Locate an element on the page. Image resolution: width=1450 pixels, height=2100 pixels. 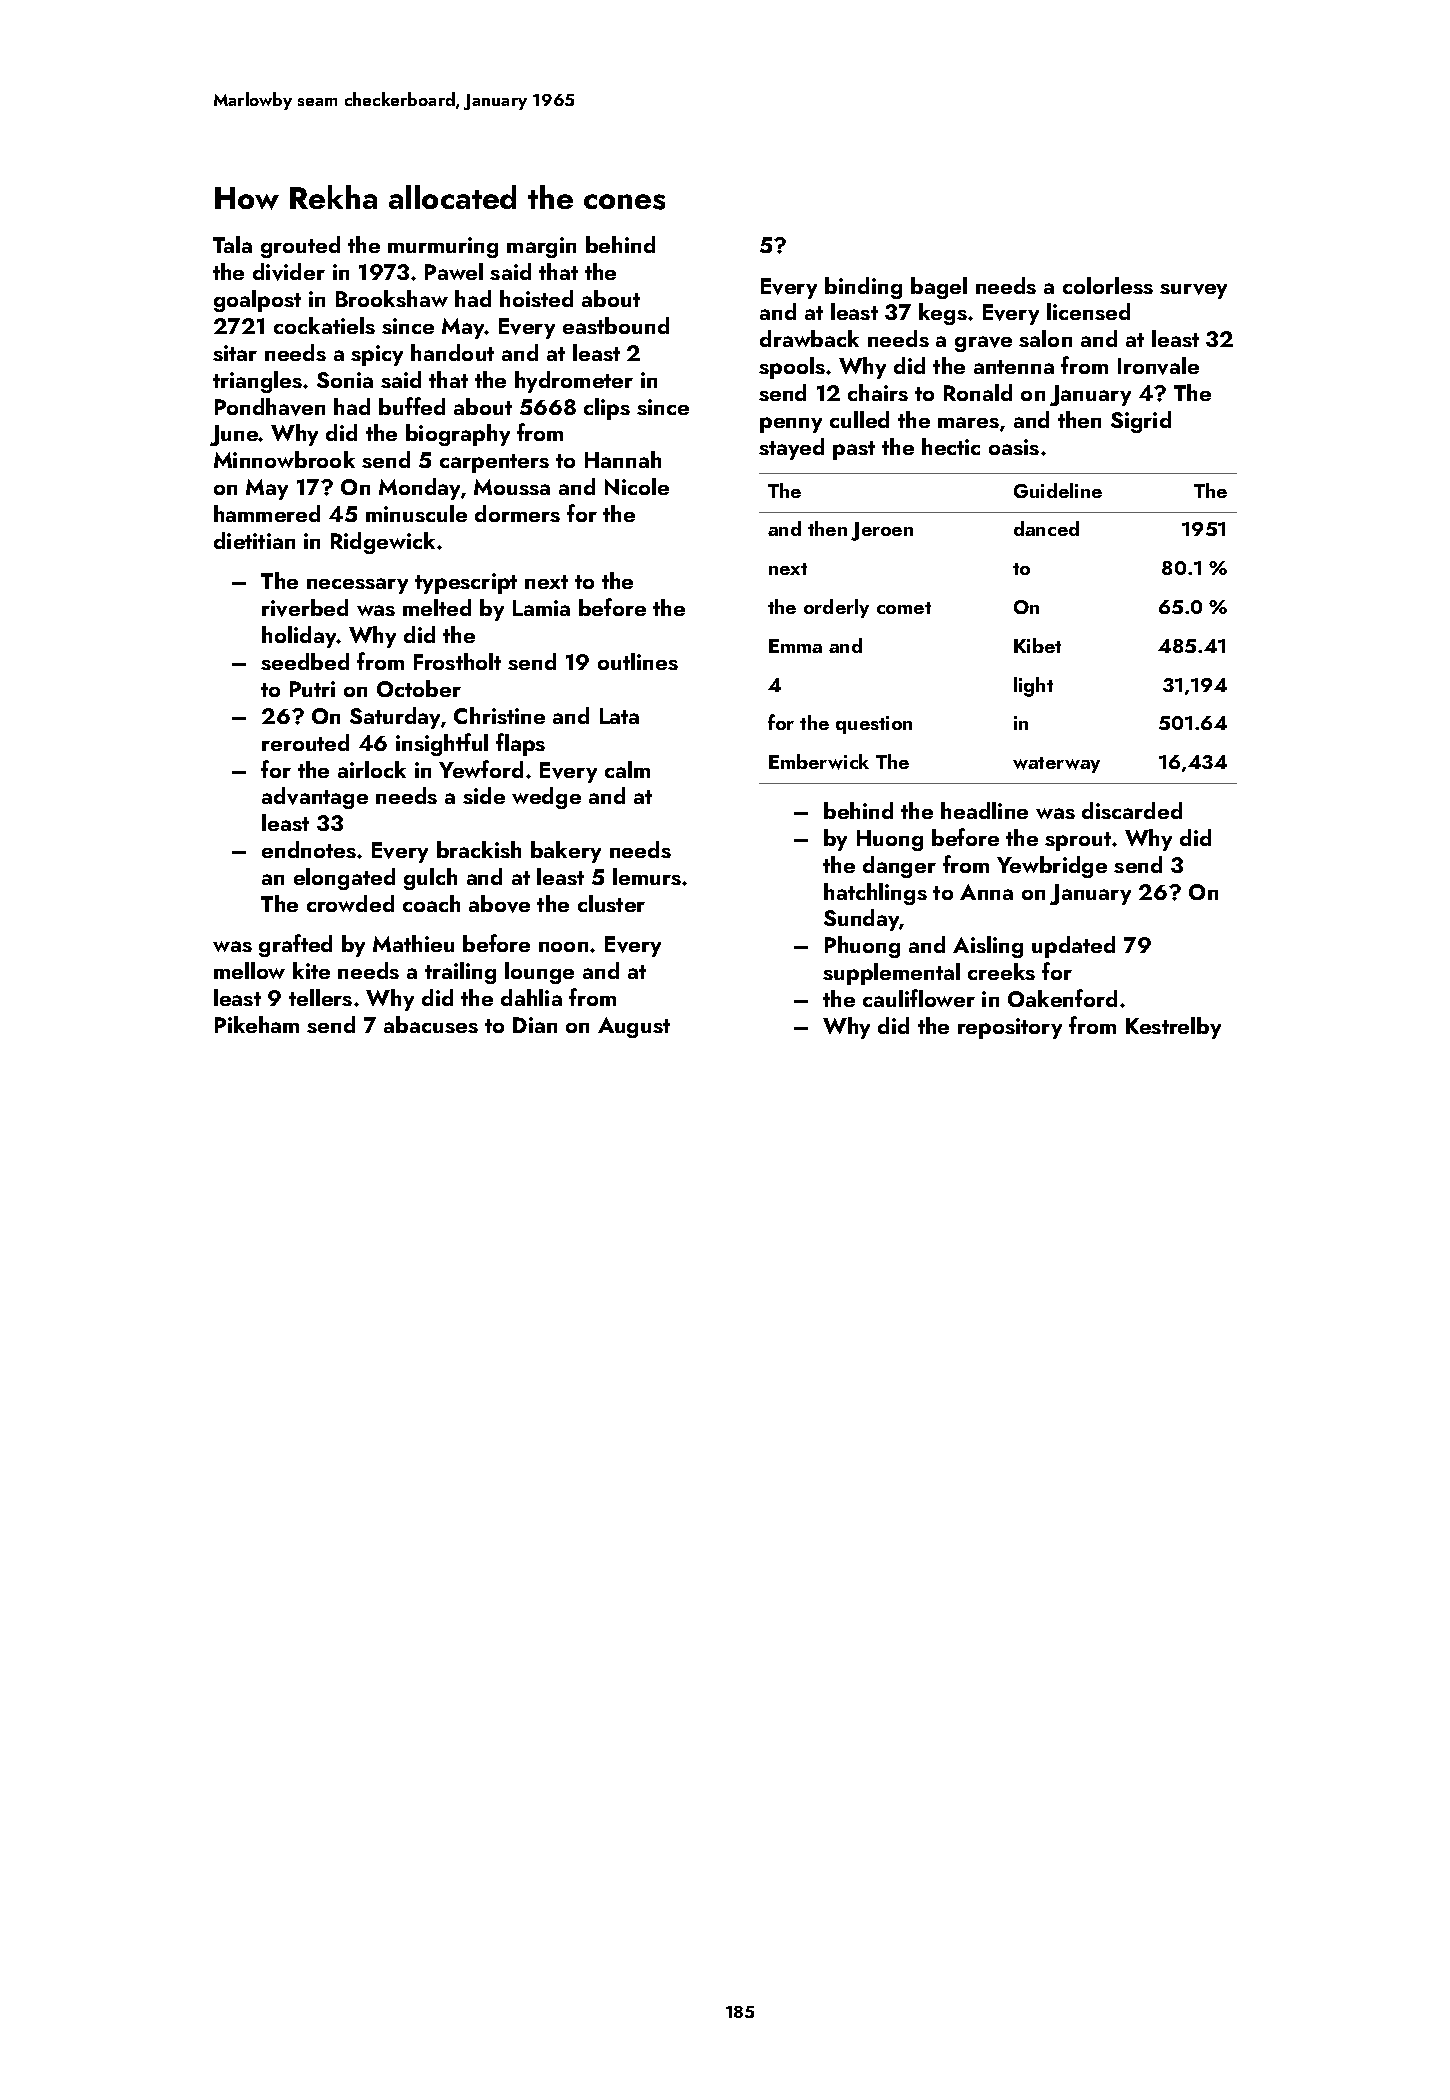
colorless is located at coordinates (1108, 285).
